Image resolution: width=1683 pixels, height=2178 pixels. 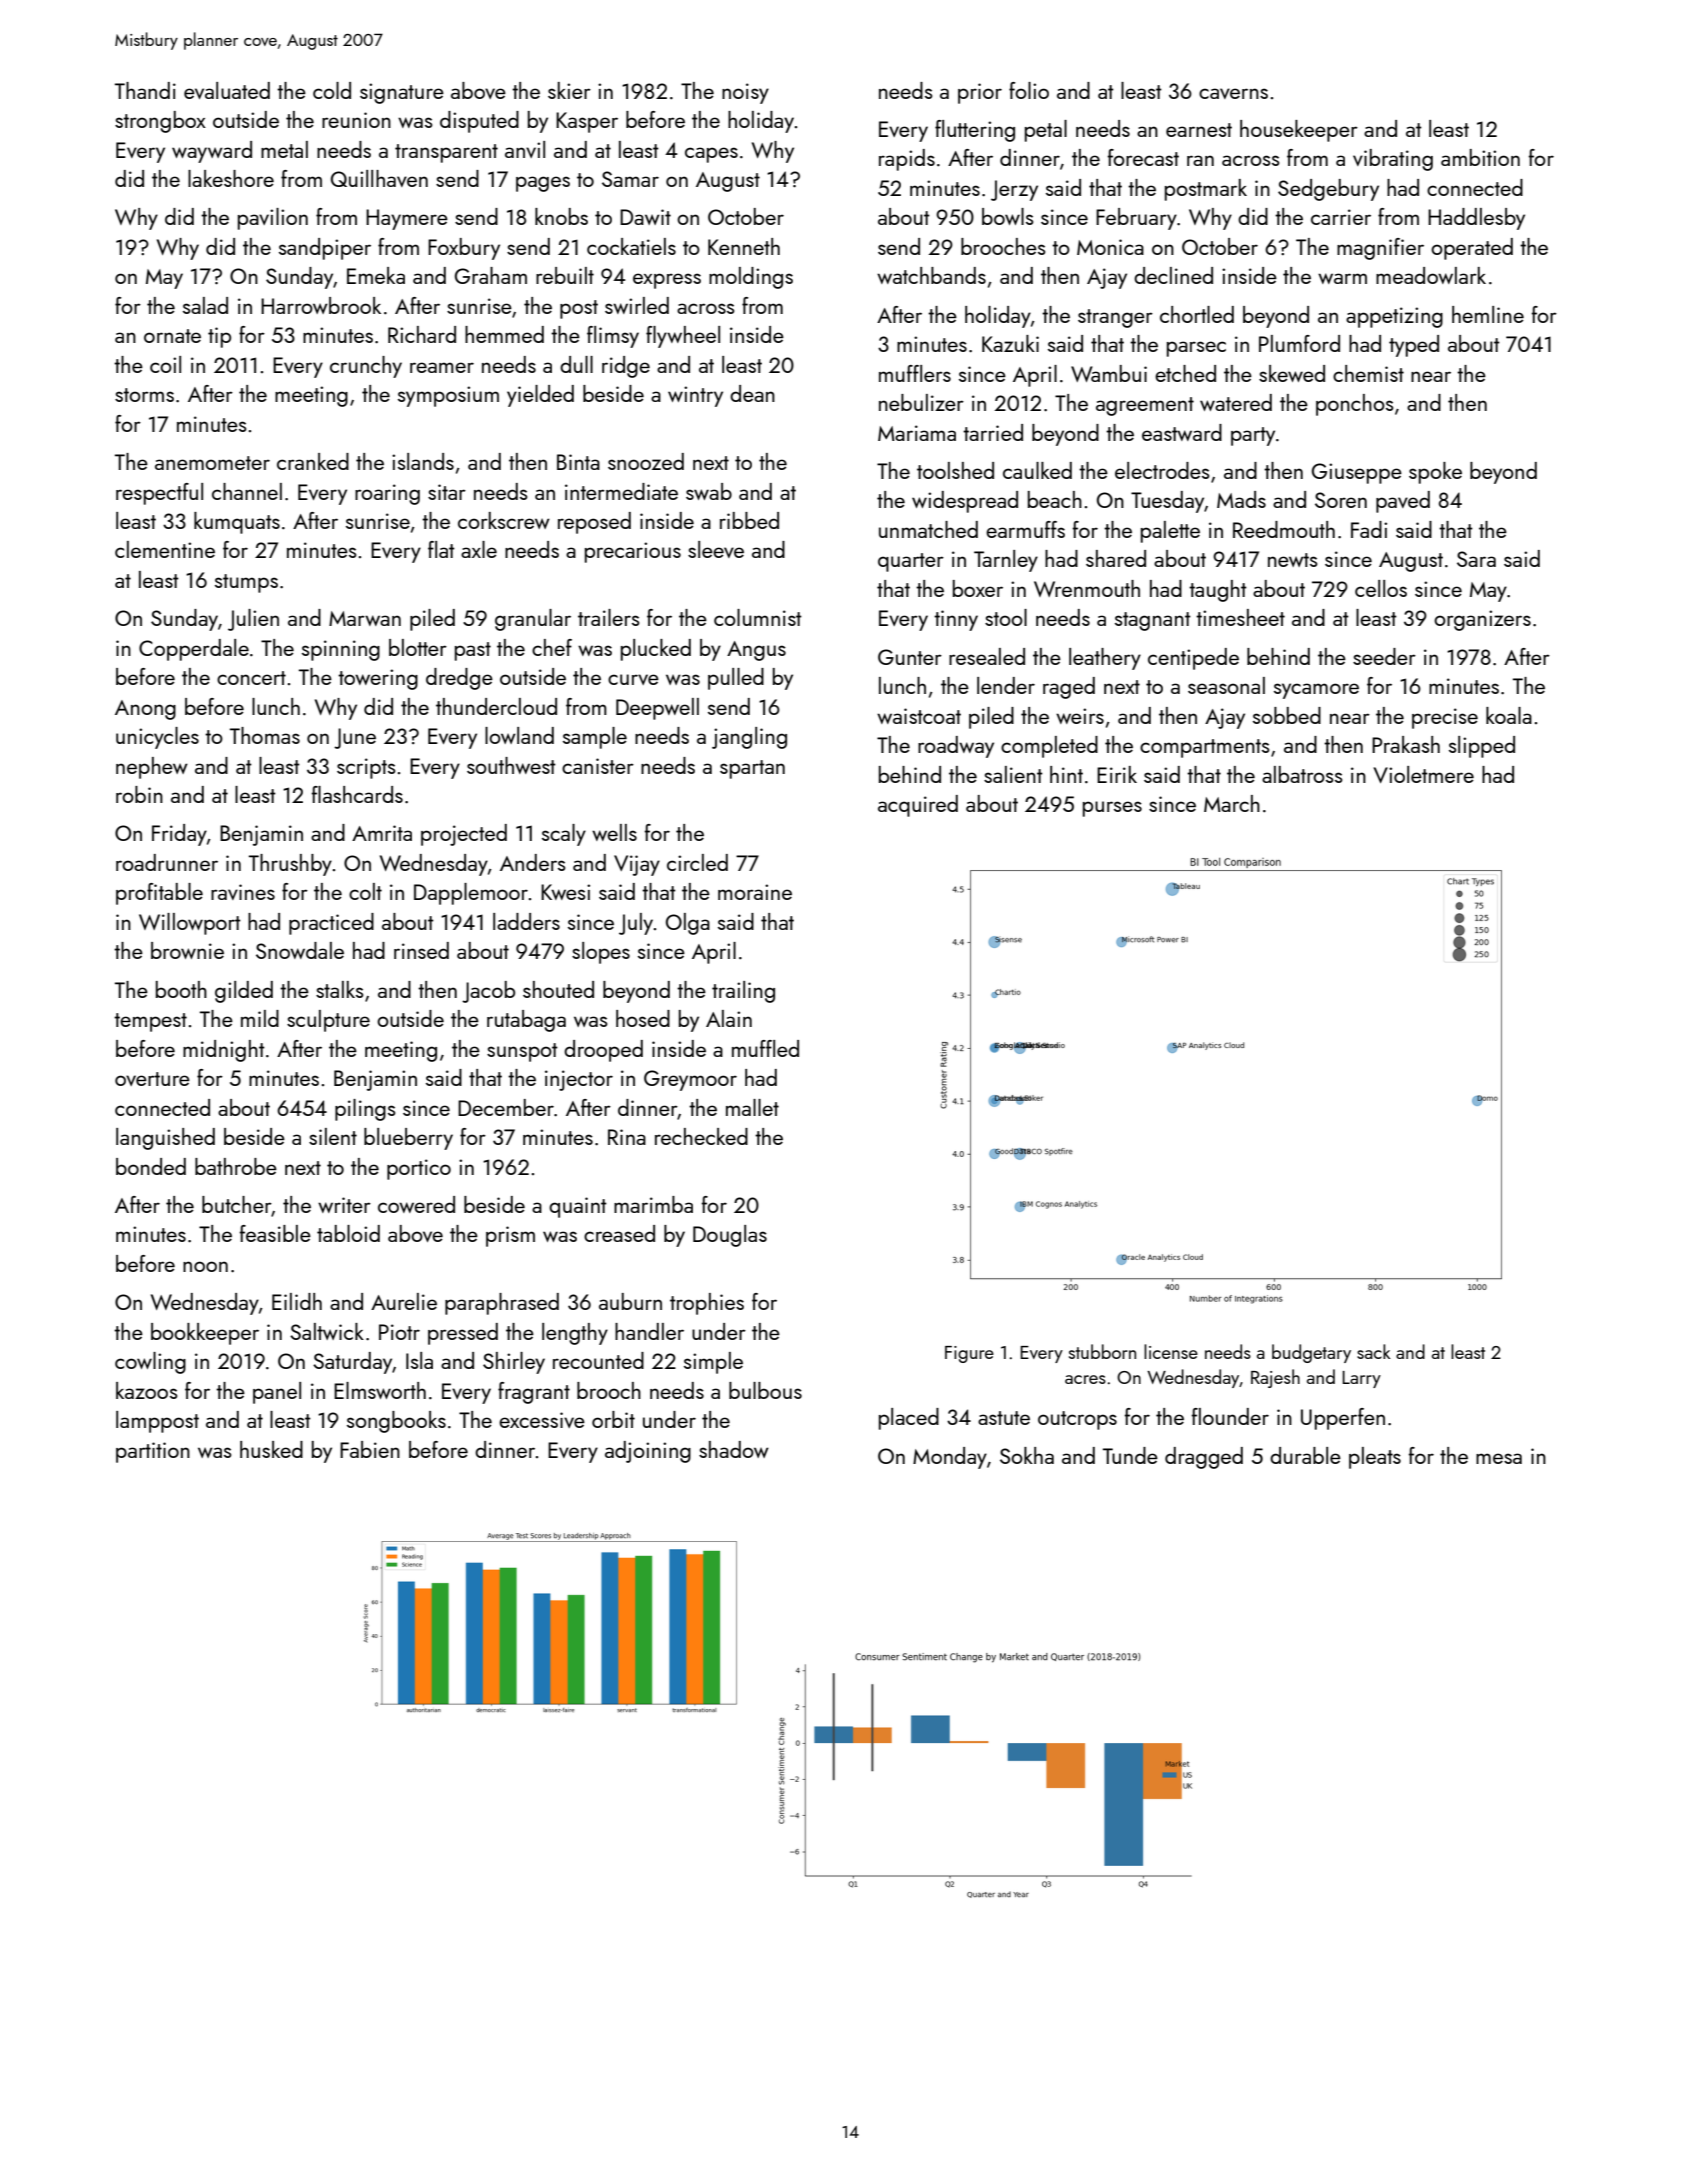 I want to click on mufflers, so click(x=915, y=373).
